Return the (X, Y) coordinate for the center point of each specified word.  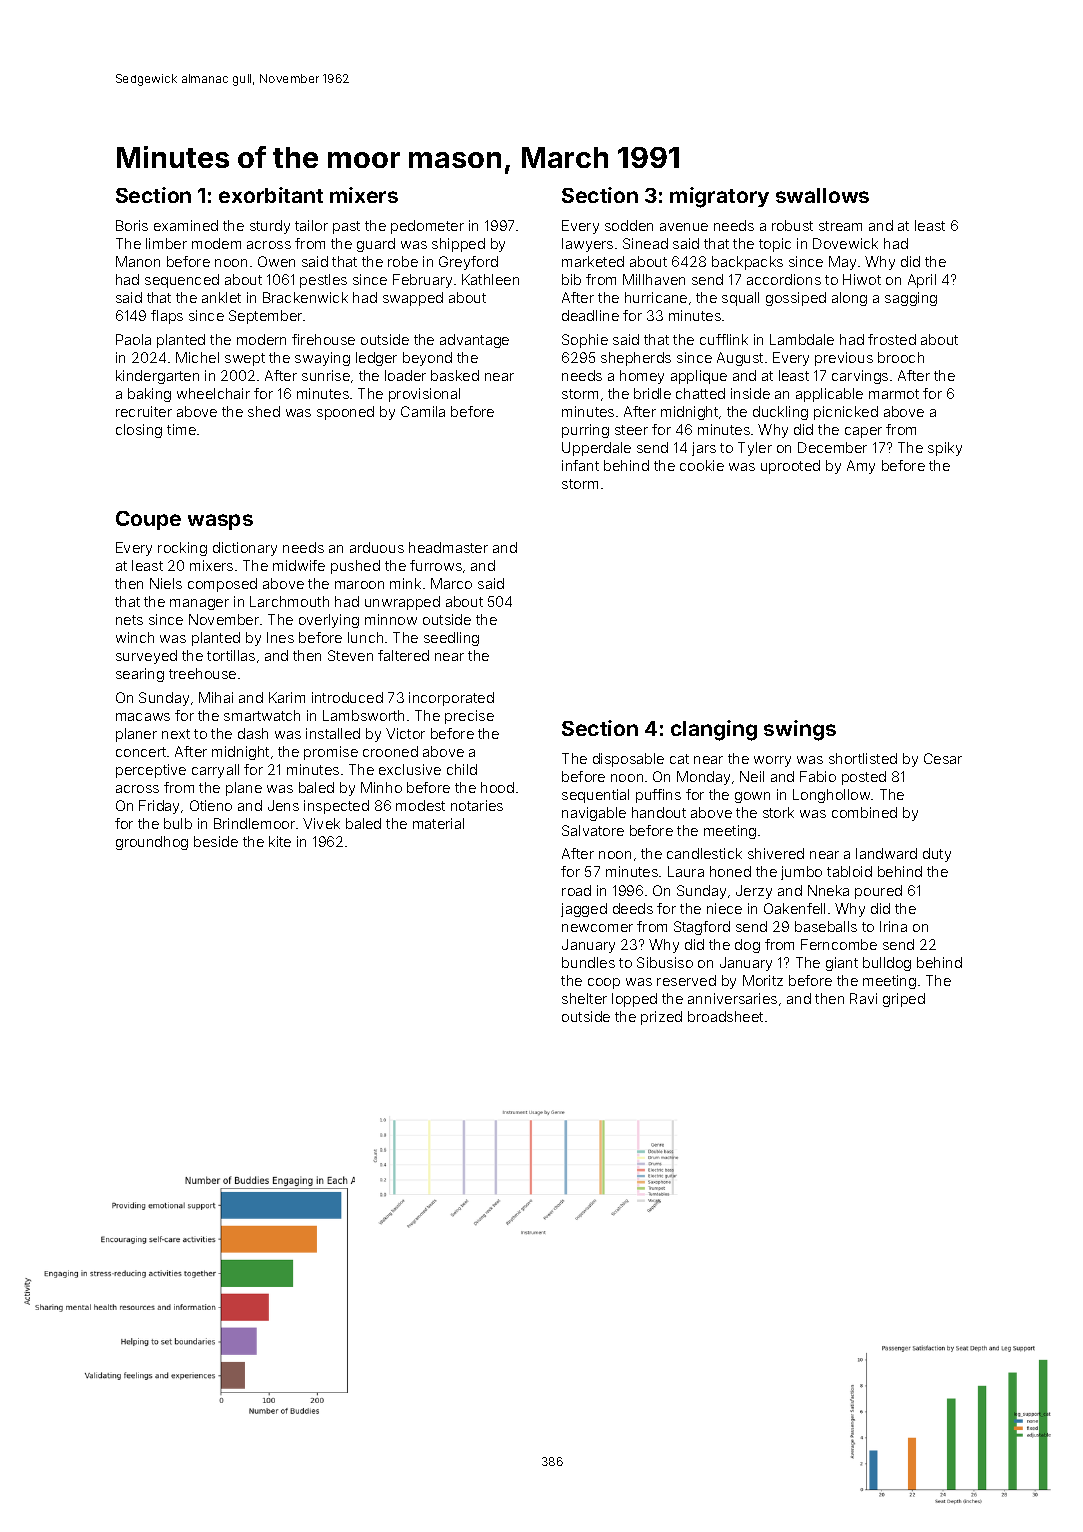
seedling (451, 639)
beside (216, 841)
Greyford (468, 263)
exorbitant (271, 195)
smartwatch (262, 715)
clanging (714, 730)
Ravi (863, 998)
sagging (911, 299)
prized (661, 1018)
